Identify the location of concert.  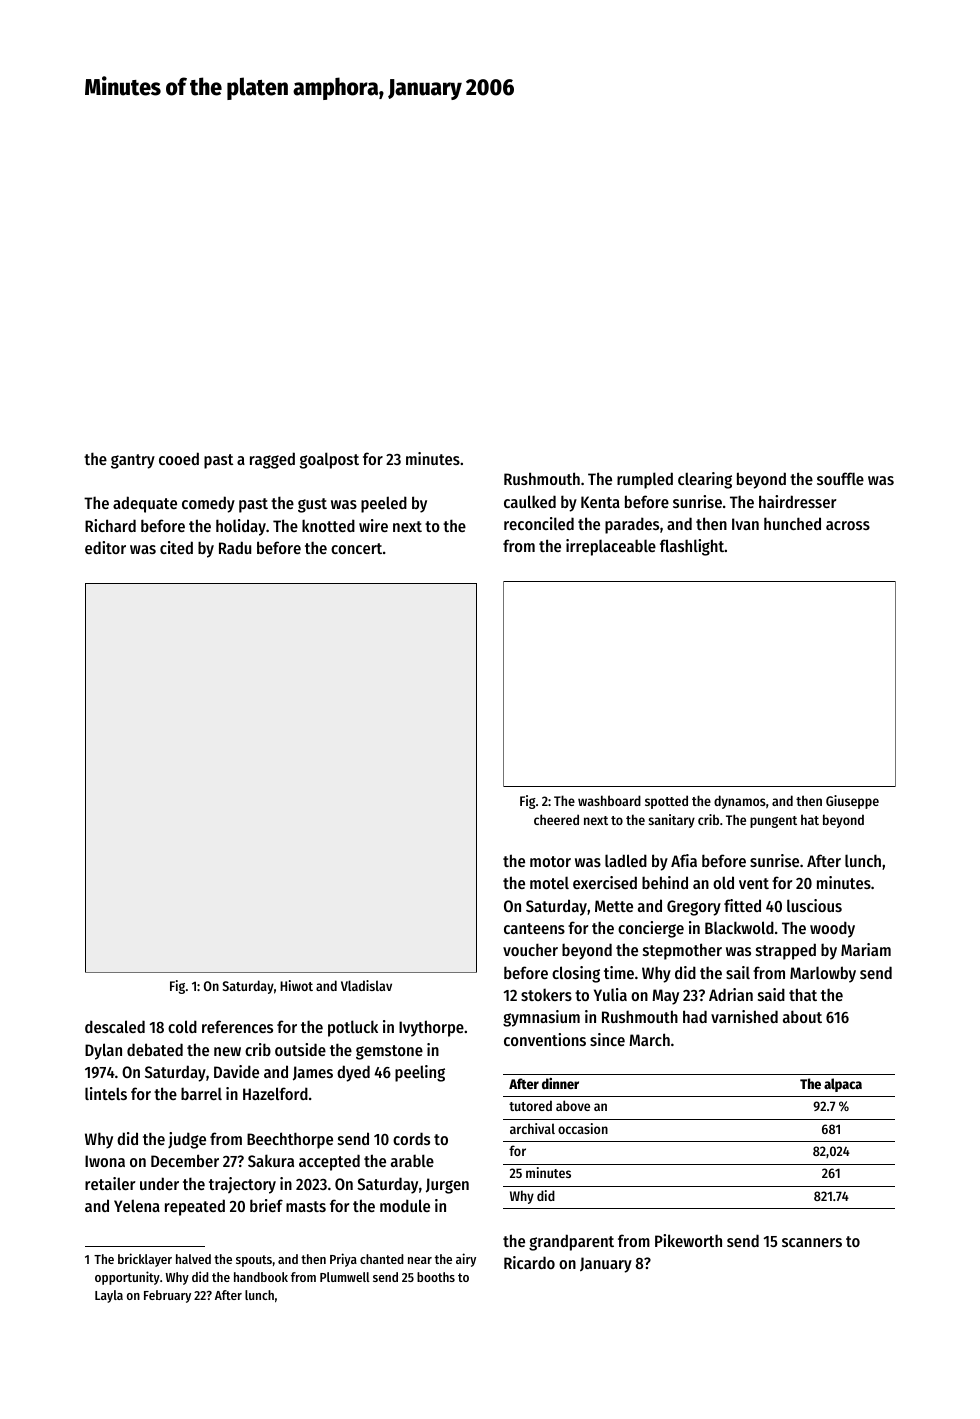
(356, 548).
